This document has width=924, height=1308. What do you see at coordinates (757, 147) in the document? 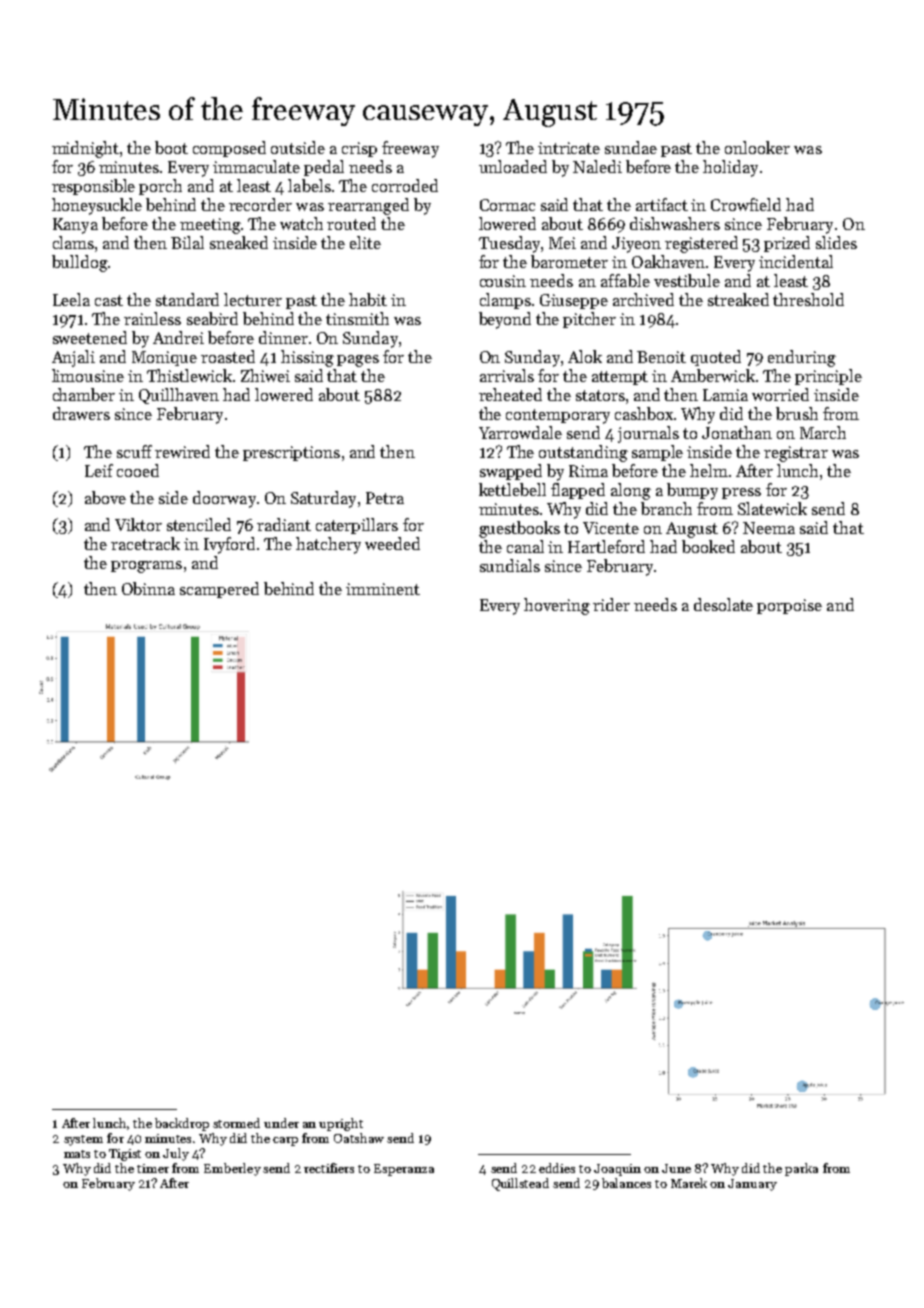
I see `onlooker` at bounding box center [757, 147].
